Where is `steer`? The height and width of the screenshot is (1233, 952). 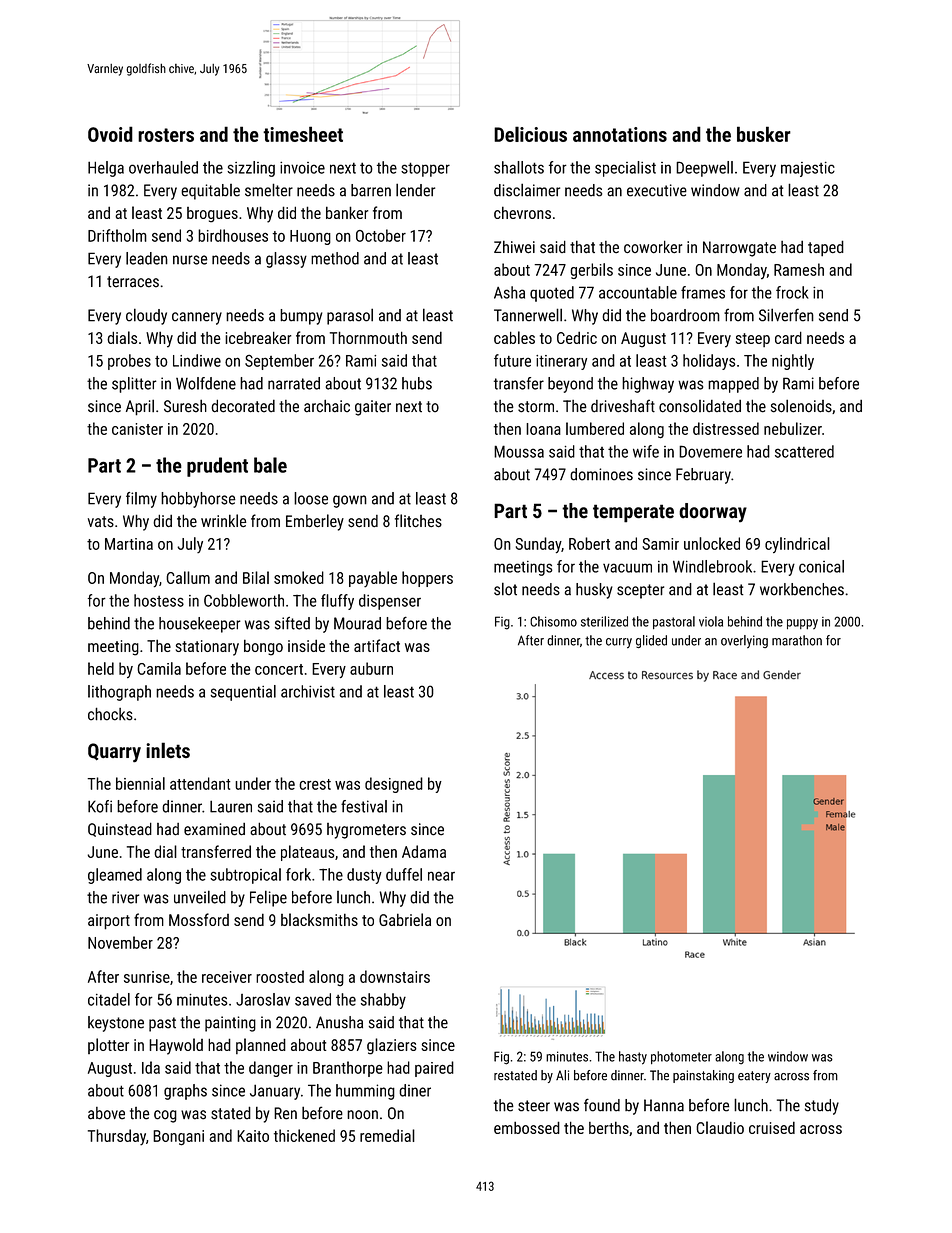
steer is located at coordinates (534, 1106).
